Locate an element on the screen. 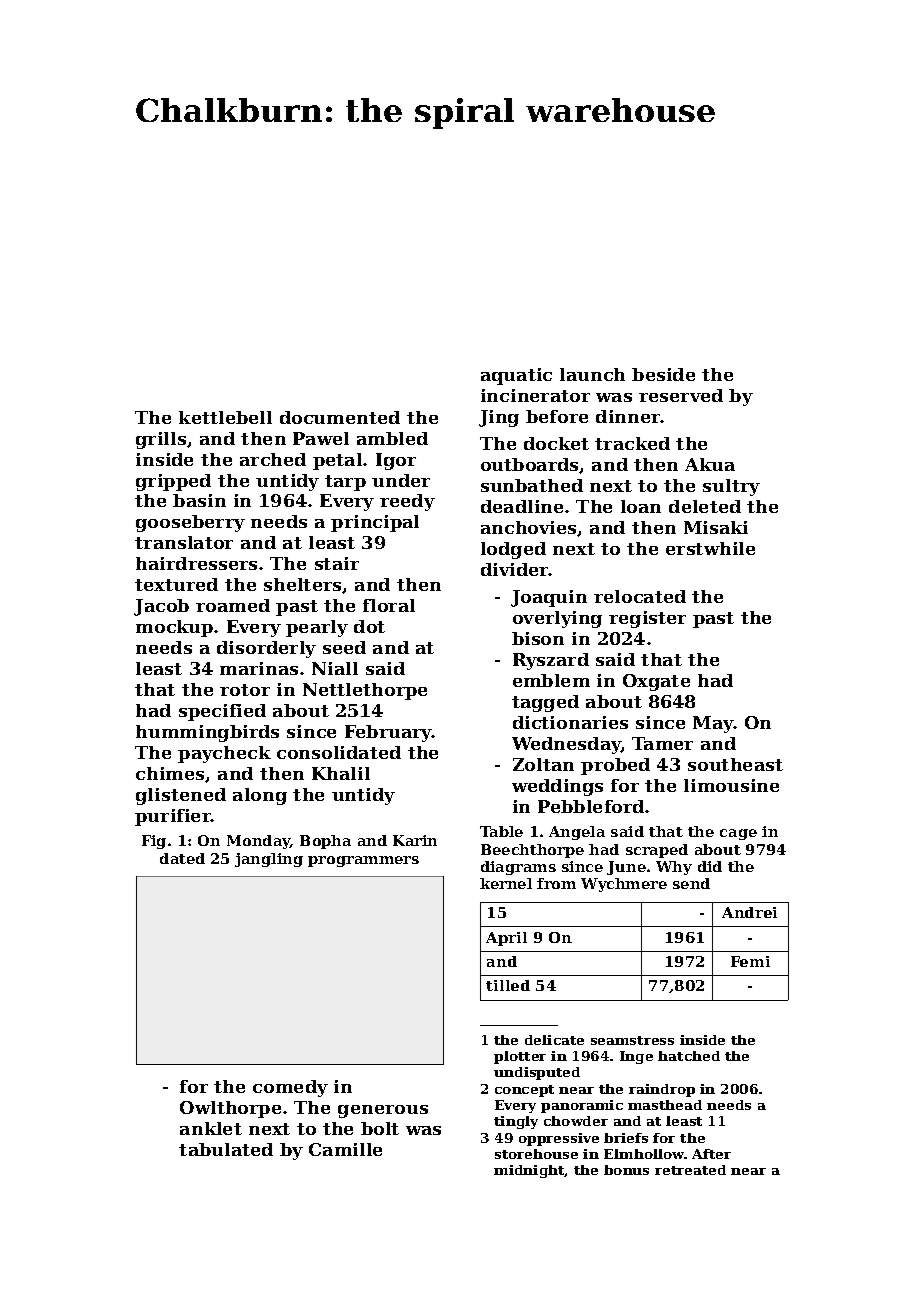 The height and width of the screenshot is (1314, 924). relocated is located at coordinates (640, 596).
